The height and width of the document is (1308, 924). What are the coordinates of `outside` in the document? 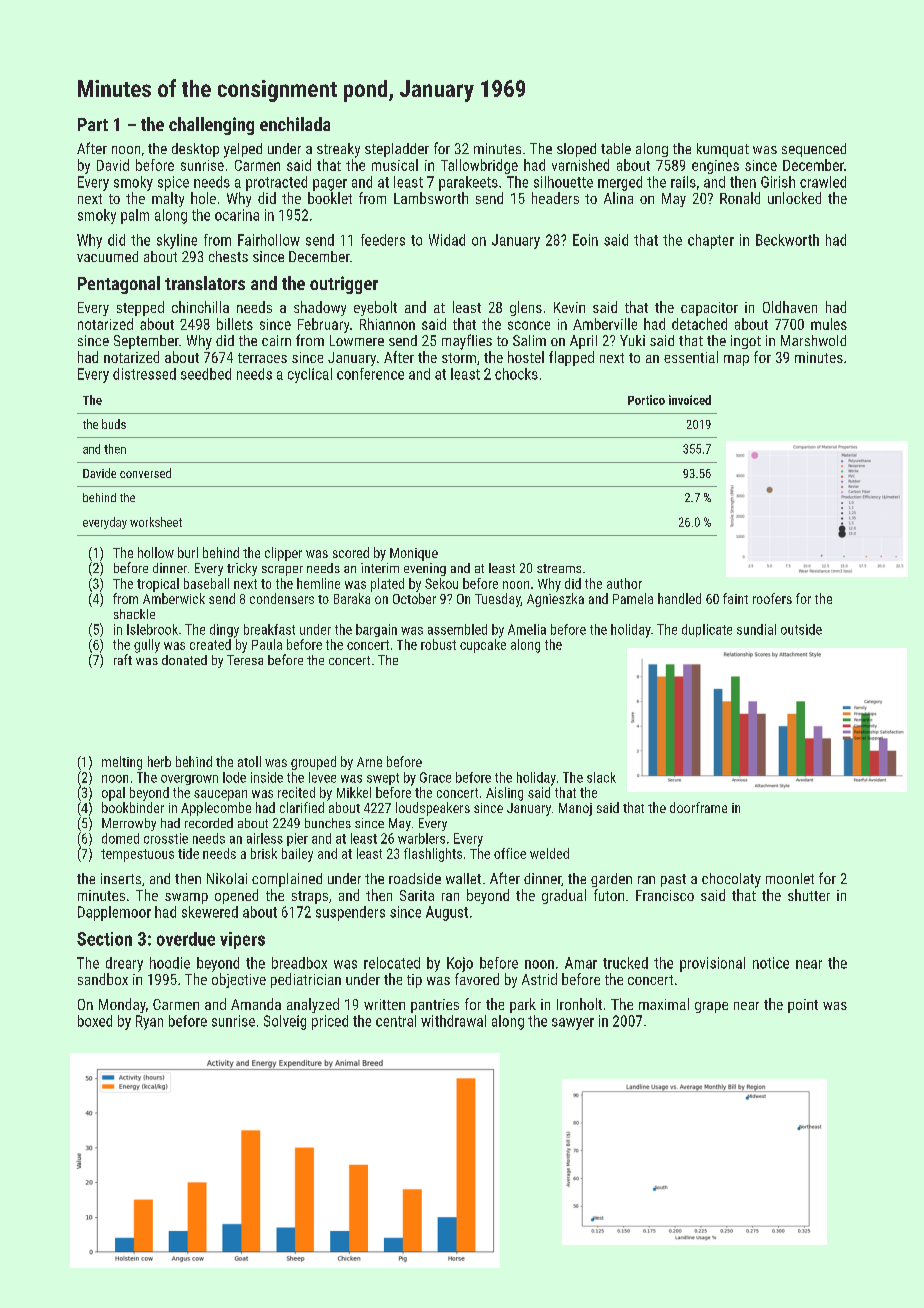 It's located at (801, 629).
